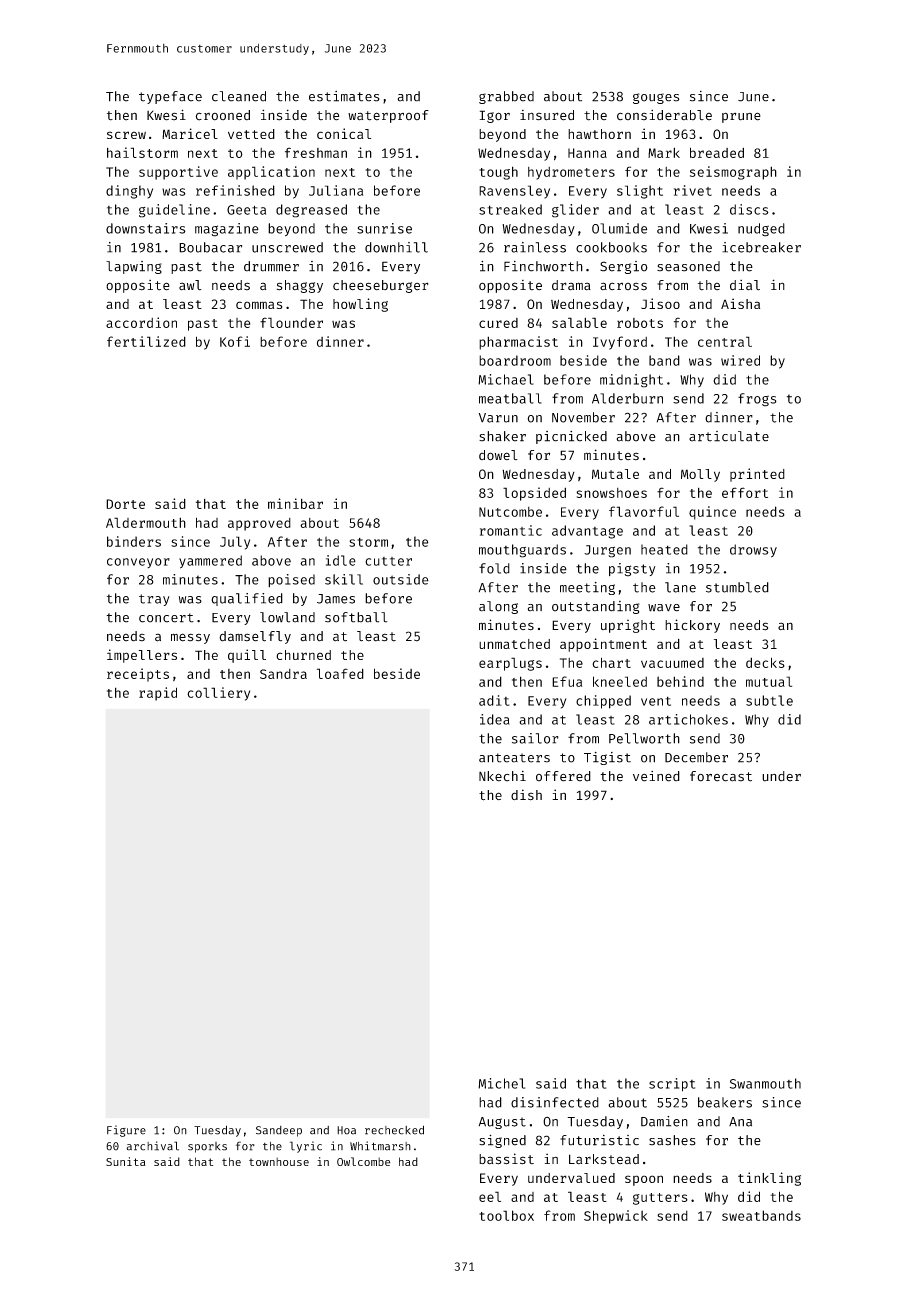 This image has width=908, height=1316. What do you see at coordinates (506, 97) in the image?
I see `grabbed` at bounding box center [506, 97].
